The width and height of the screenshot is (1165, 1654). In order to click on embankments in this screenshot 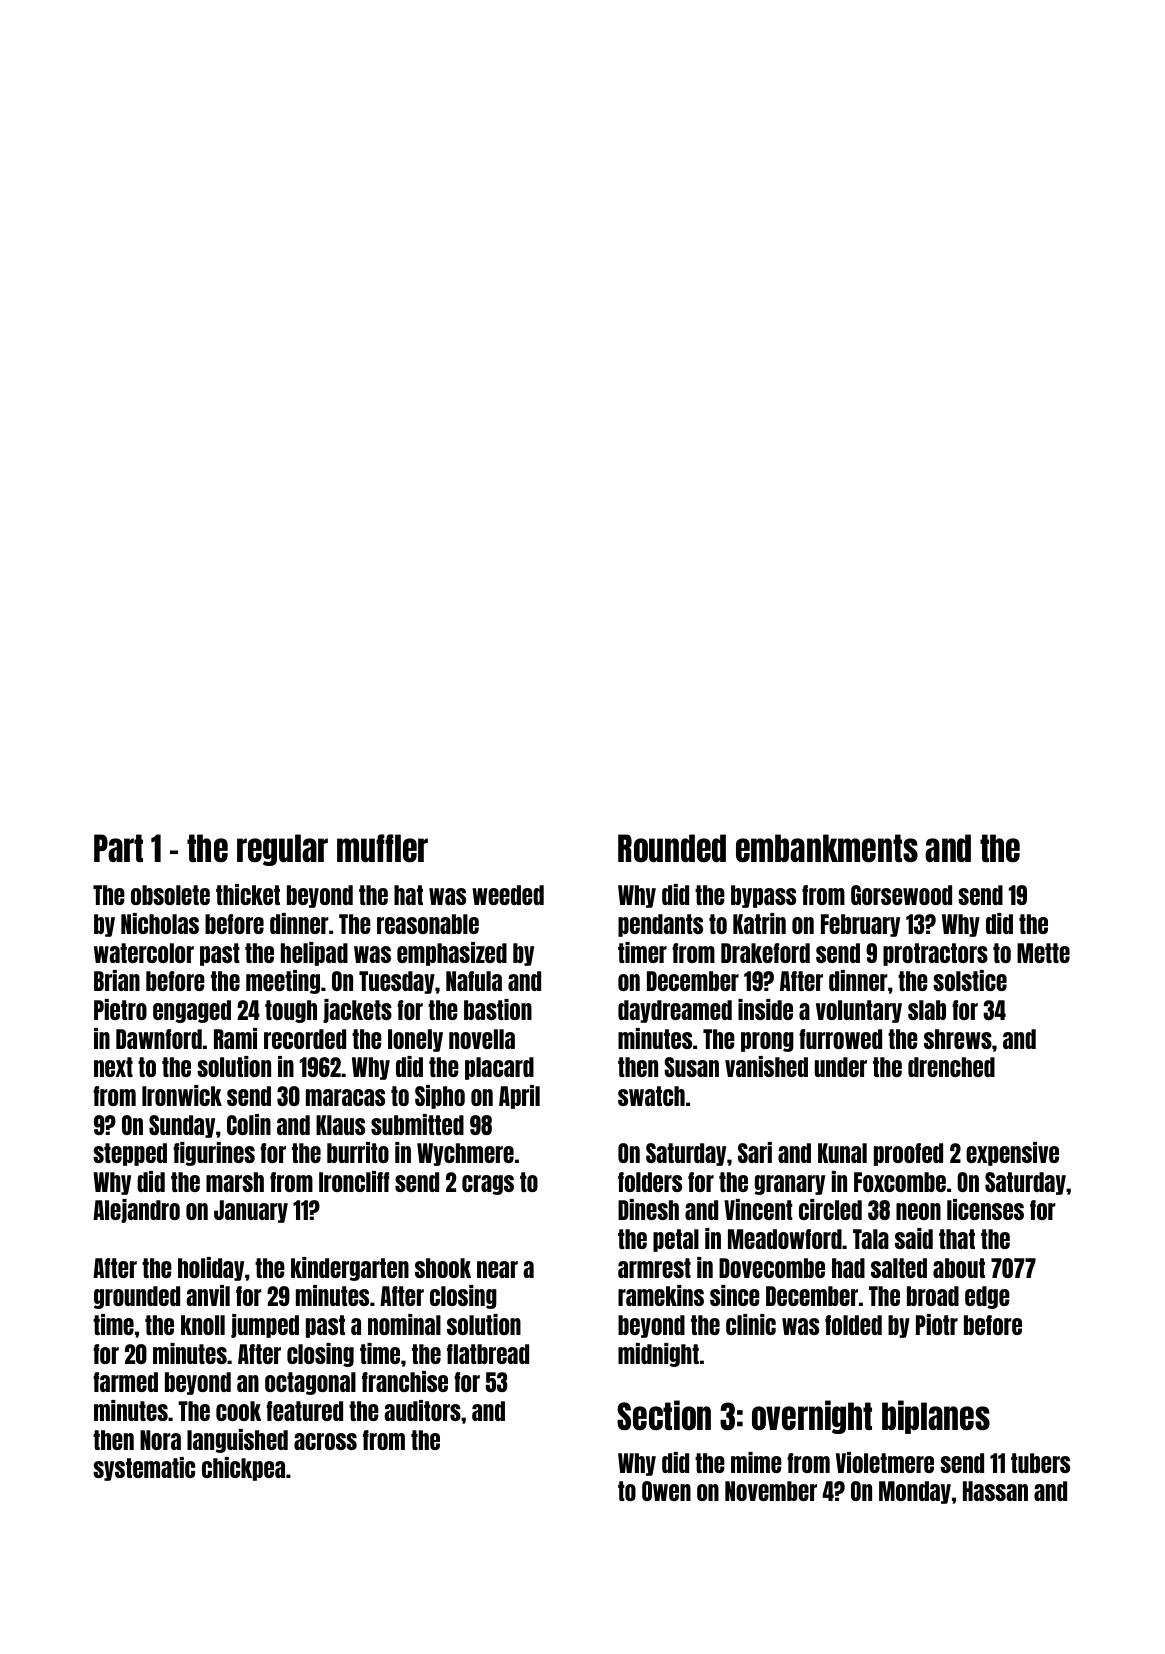, I will do `click(827, 848)`.
